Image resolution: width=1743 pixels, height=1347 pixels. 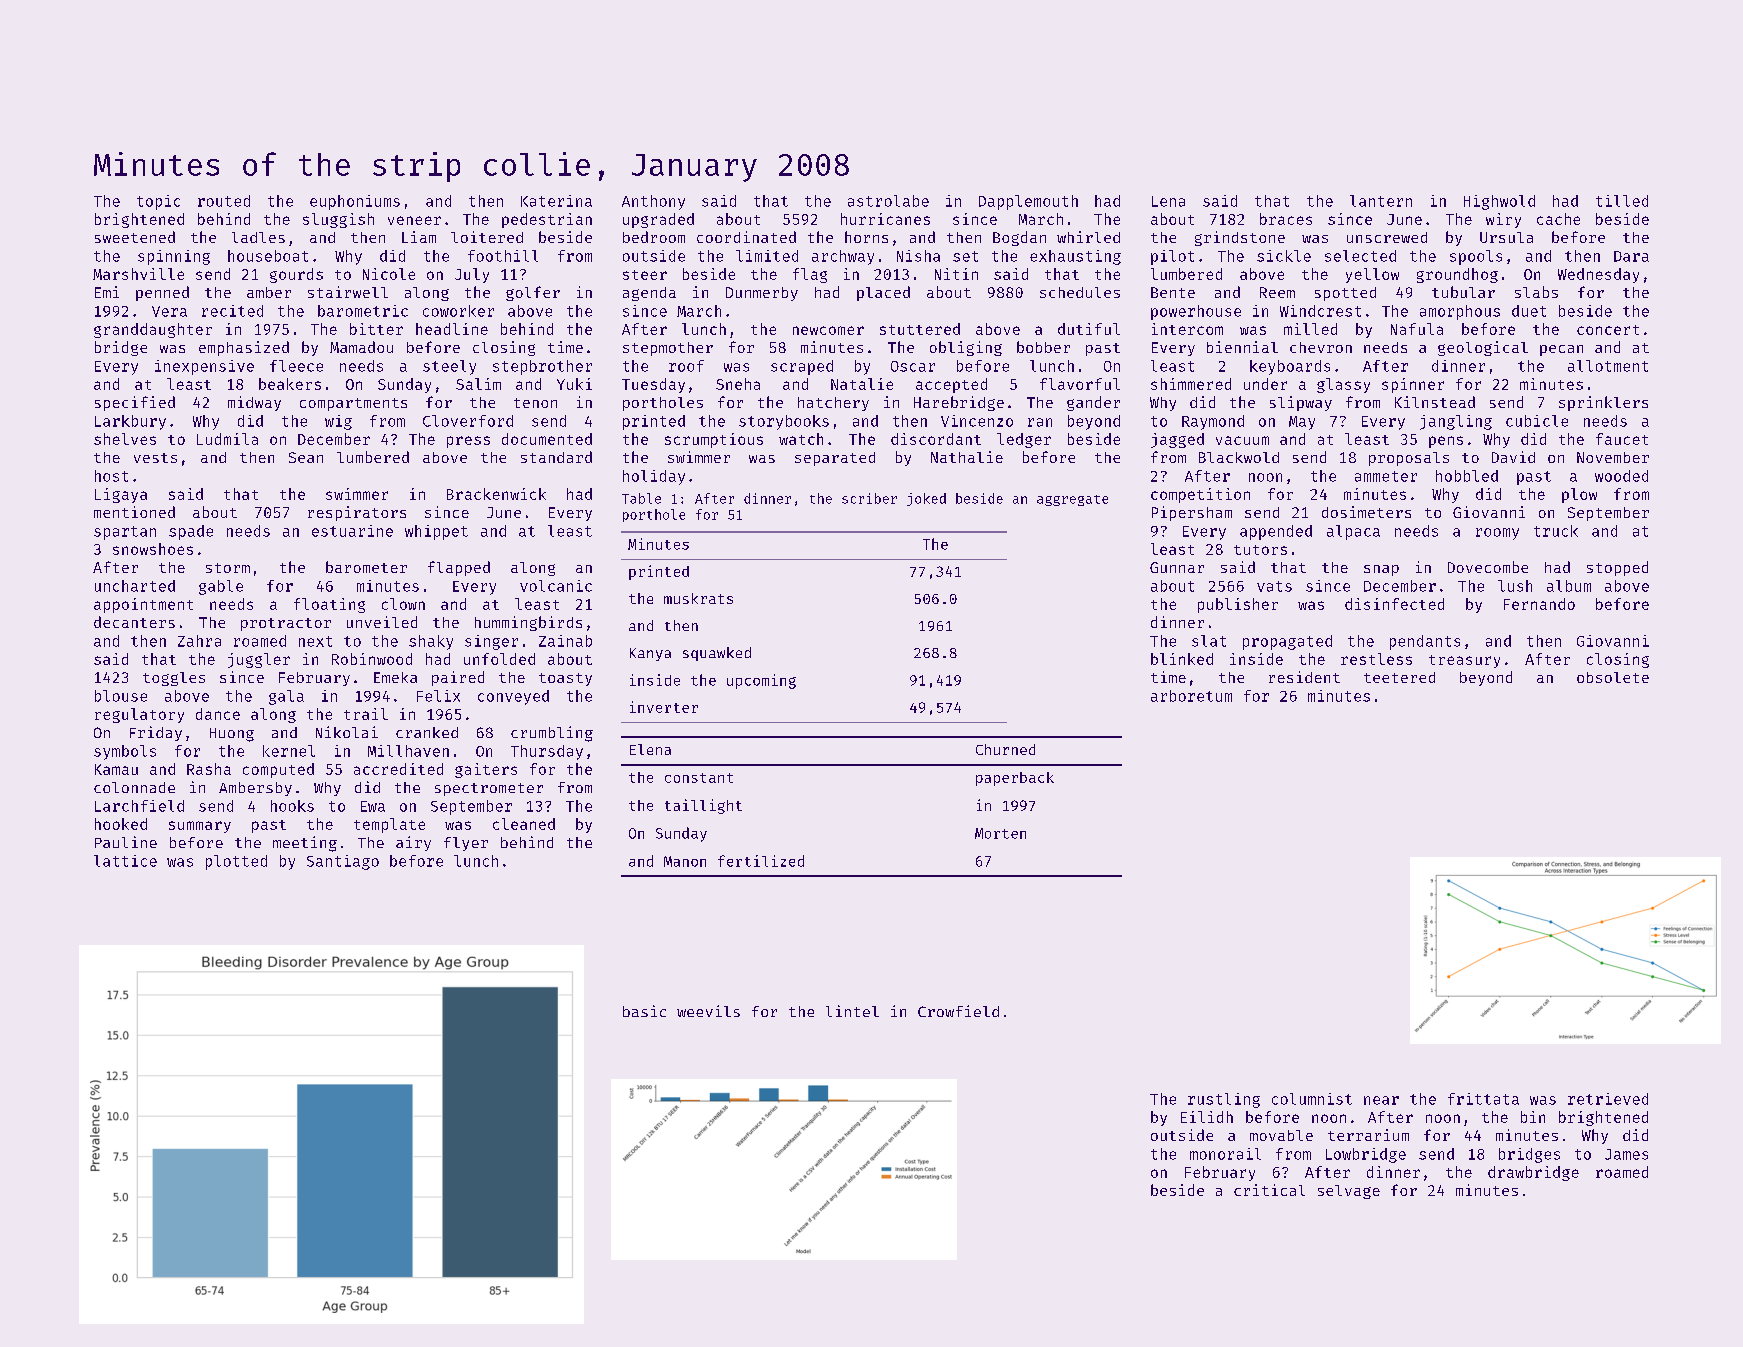 I want to click on weevils, so click(x=708, y=1011).
